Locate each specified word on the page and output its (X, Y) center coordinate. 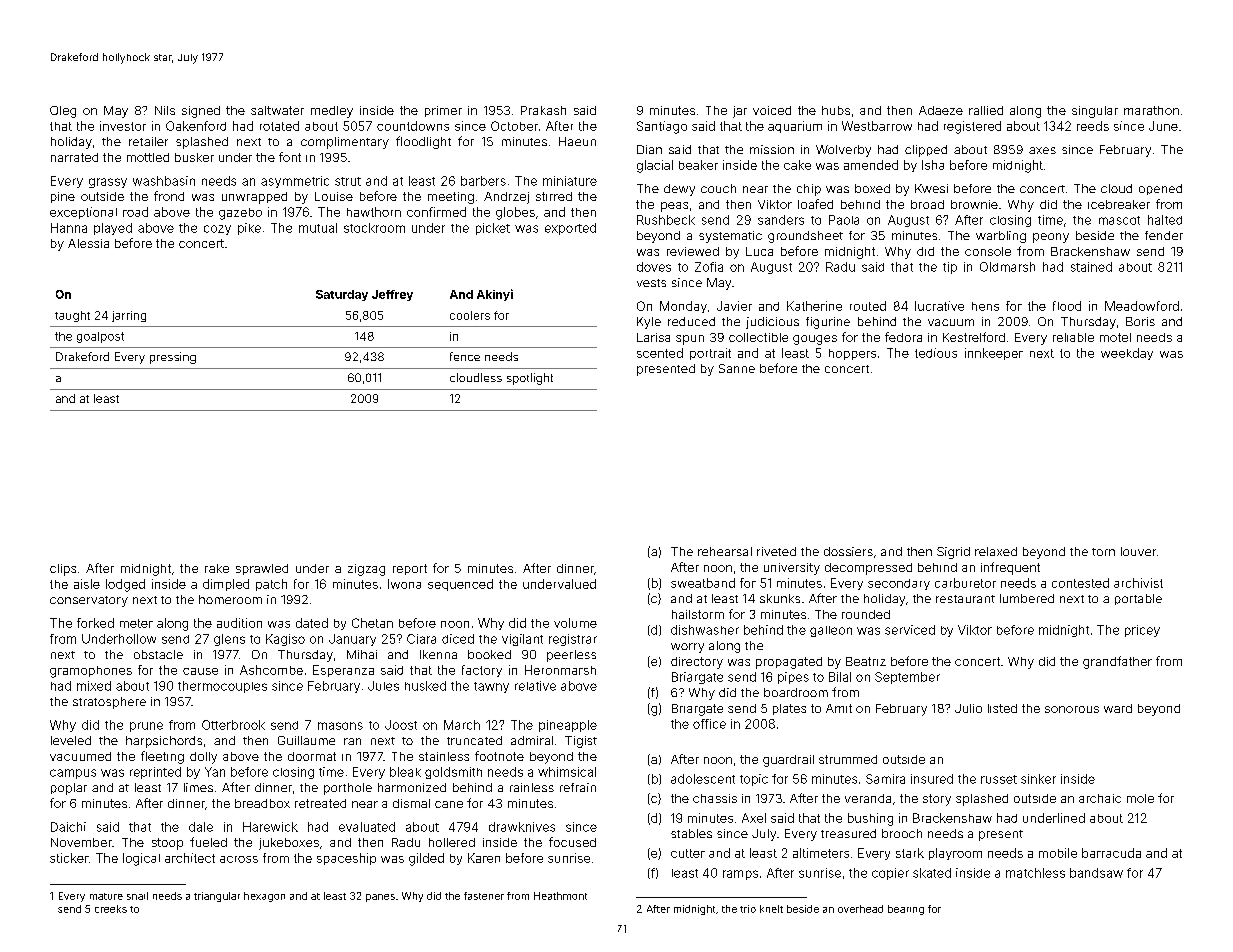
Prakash (543, 110)
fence (465, 356)
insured (932, 779)
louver (1138, 551)
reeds (1093, 126)
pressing (173, 358)
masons (340, 726)
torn (1103, 552)
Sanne (737, 368)
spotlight (530, 379)
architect (190, 858)
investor (123, 126)
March (462, 725)
